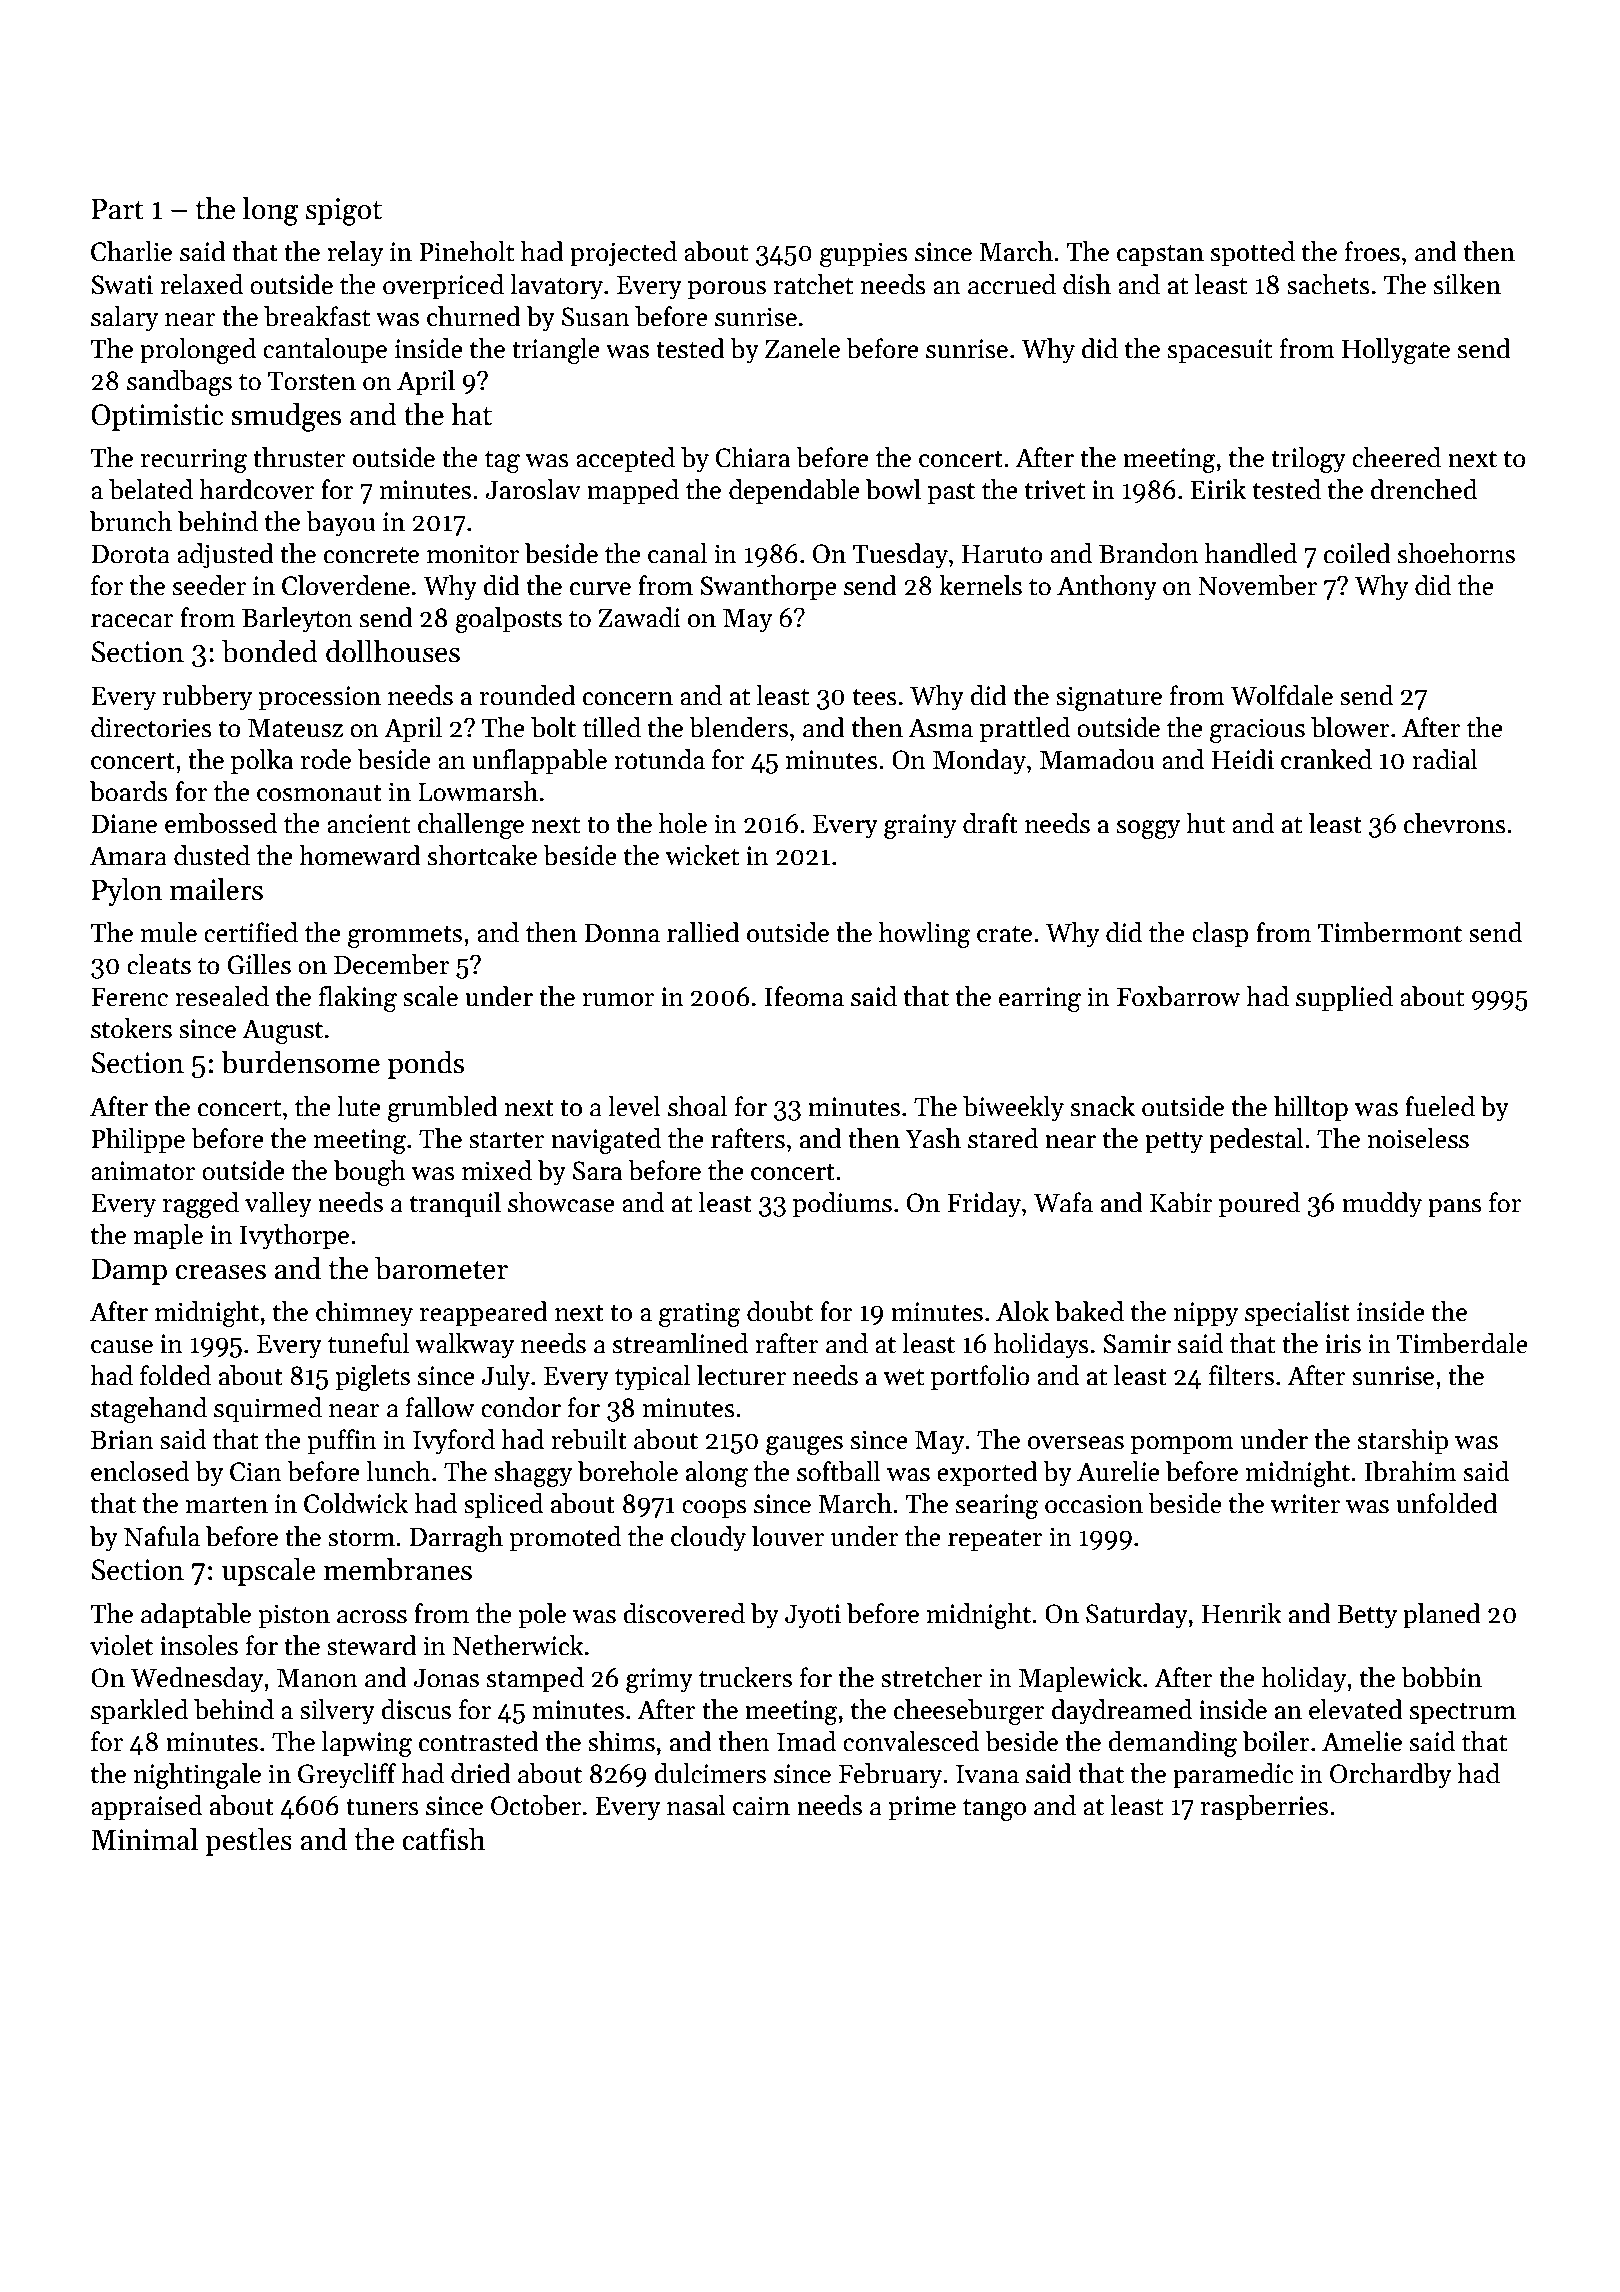  I want to click on relaxed, so click(201, 284).
